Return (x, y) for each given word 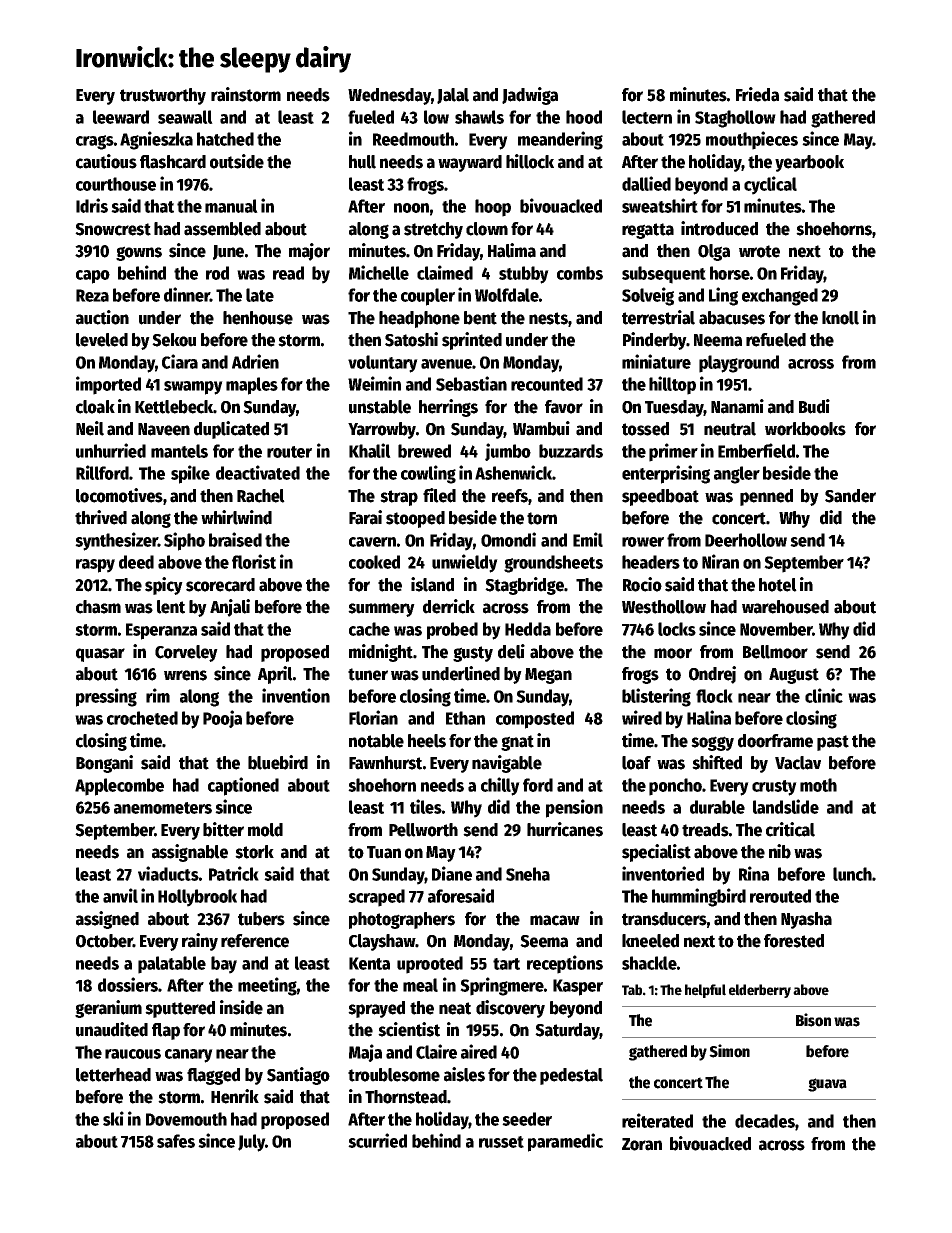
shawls (479, 117)
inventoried (663, 873)
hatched (225, 139)
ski (113, 1118)
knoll (840, 318)
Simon (729, 1051)
